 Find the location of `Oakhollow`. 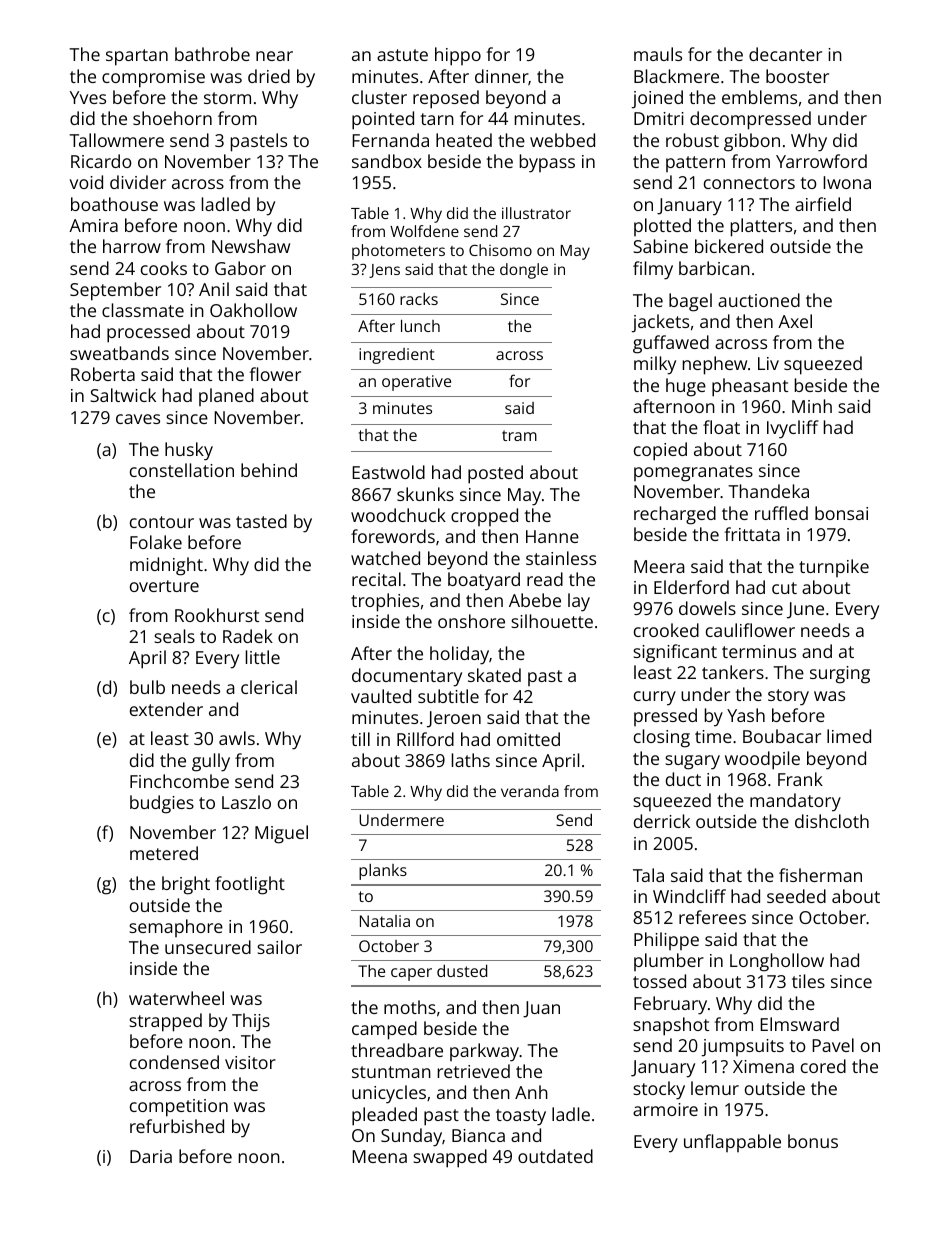

Oakhollow is located at coordinates (253, 310).
